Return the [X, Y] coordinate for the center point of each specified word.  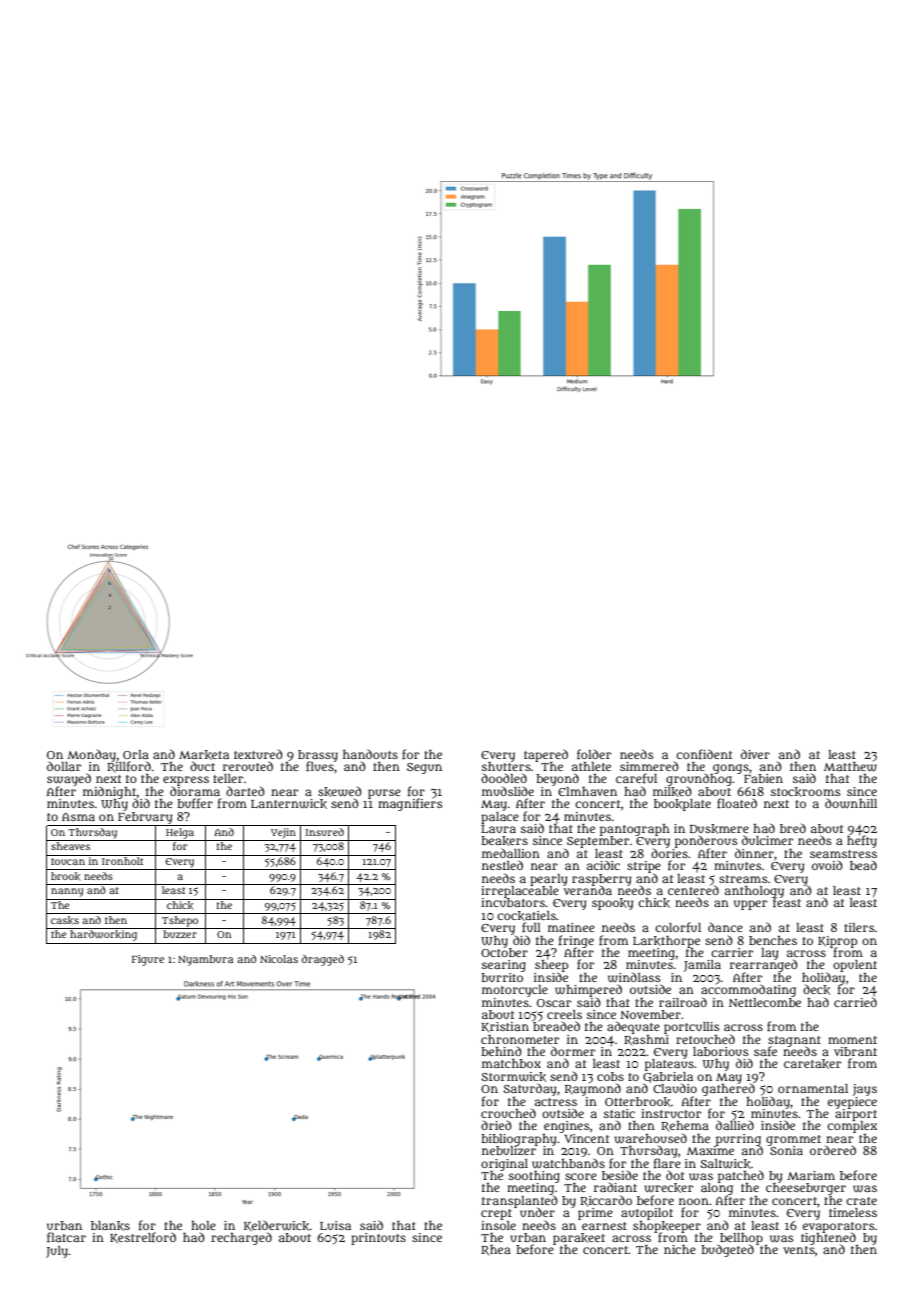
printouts [378, 1239]
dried [496, 1125]
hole [203, 1225]
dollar [64, 766]
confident [704, 754]
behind [501, 1051]
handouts [370, 754]
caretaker [812, 1064]
